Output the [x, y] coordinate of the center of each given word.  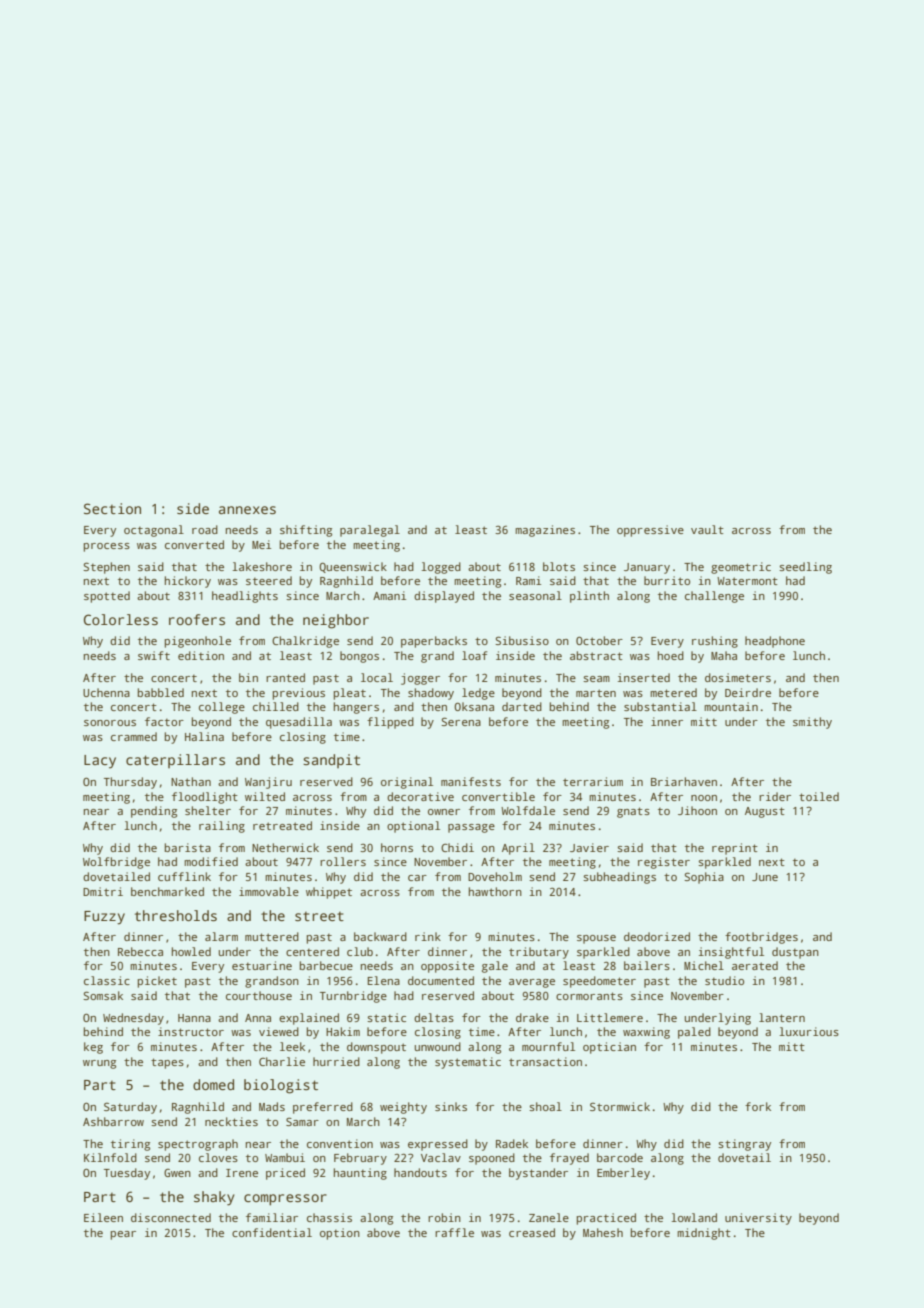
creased [532, 1232]
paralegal [370, 531]
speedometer [599, 982]
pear [123, 1235]
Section [112, 508]
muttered [272, 936]
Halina [204, 736]
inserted [644, 677]
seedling [805, 568]
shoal [545, 1106]
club [360, 951]
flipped [390, 723]
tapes [167, 1063]
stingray [744, 1145]
